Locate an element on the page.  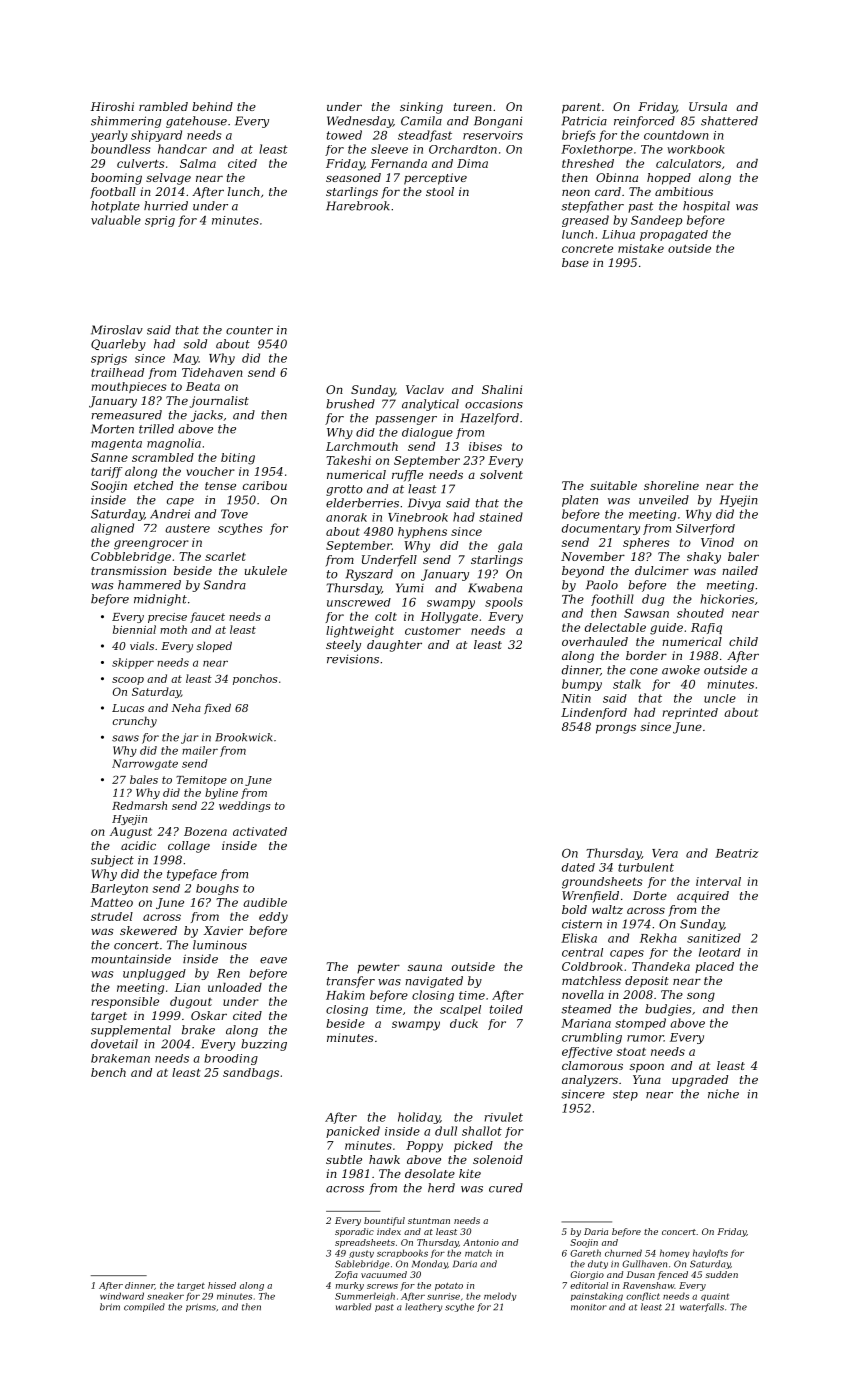
scoop is located at coordinates (128, 681).
